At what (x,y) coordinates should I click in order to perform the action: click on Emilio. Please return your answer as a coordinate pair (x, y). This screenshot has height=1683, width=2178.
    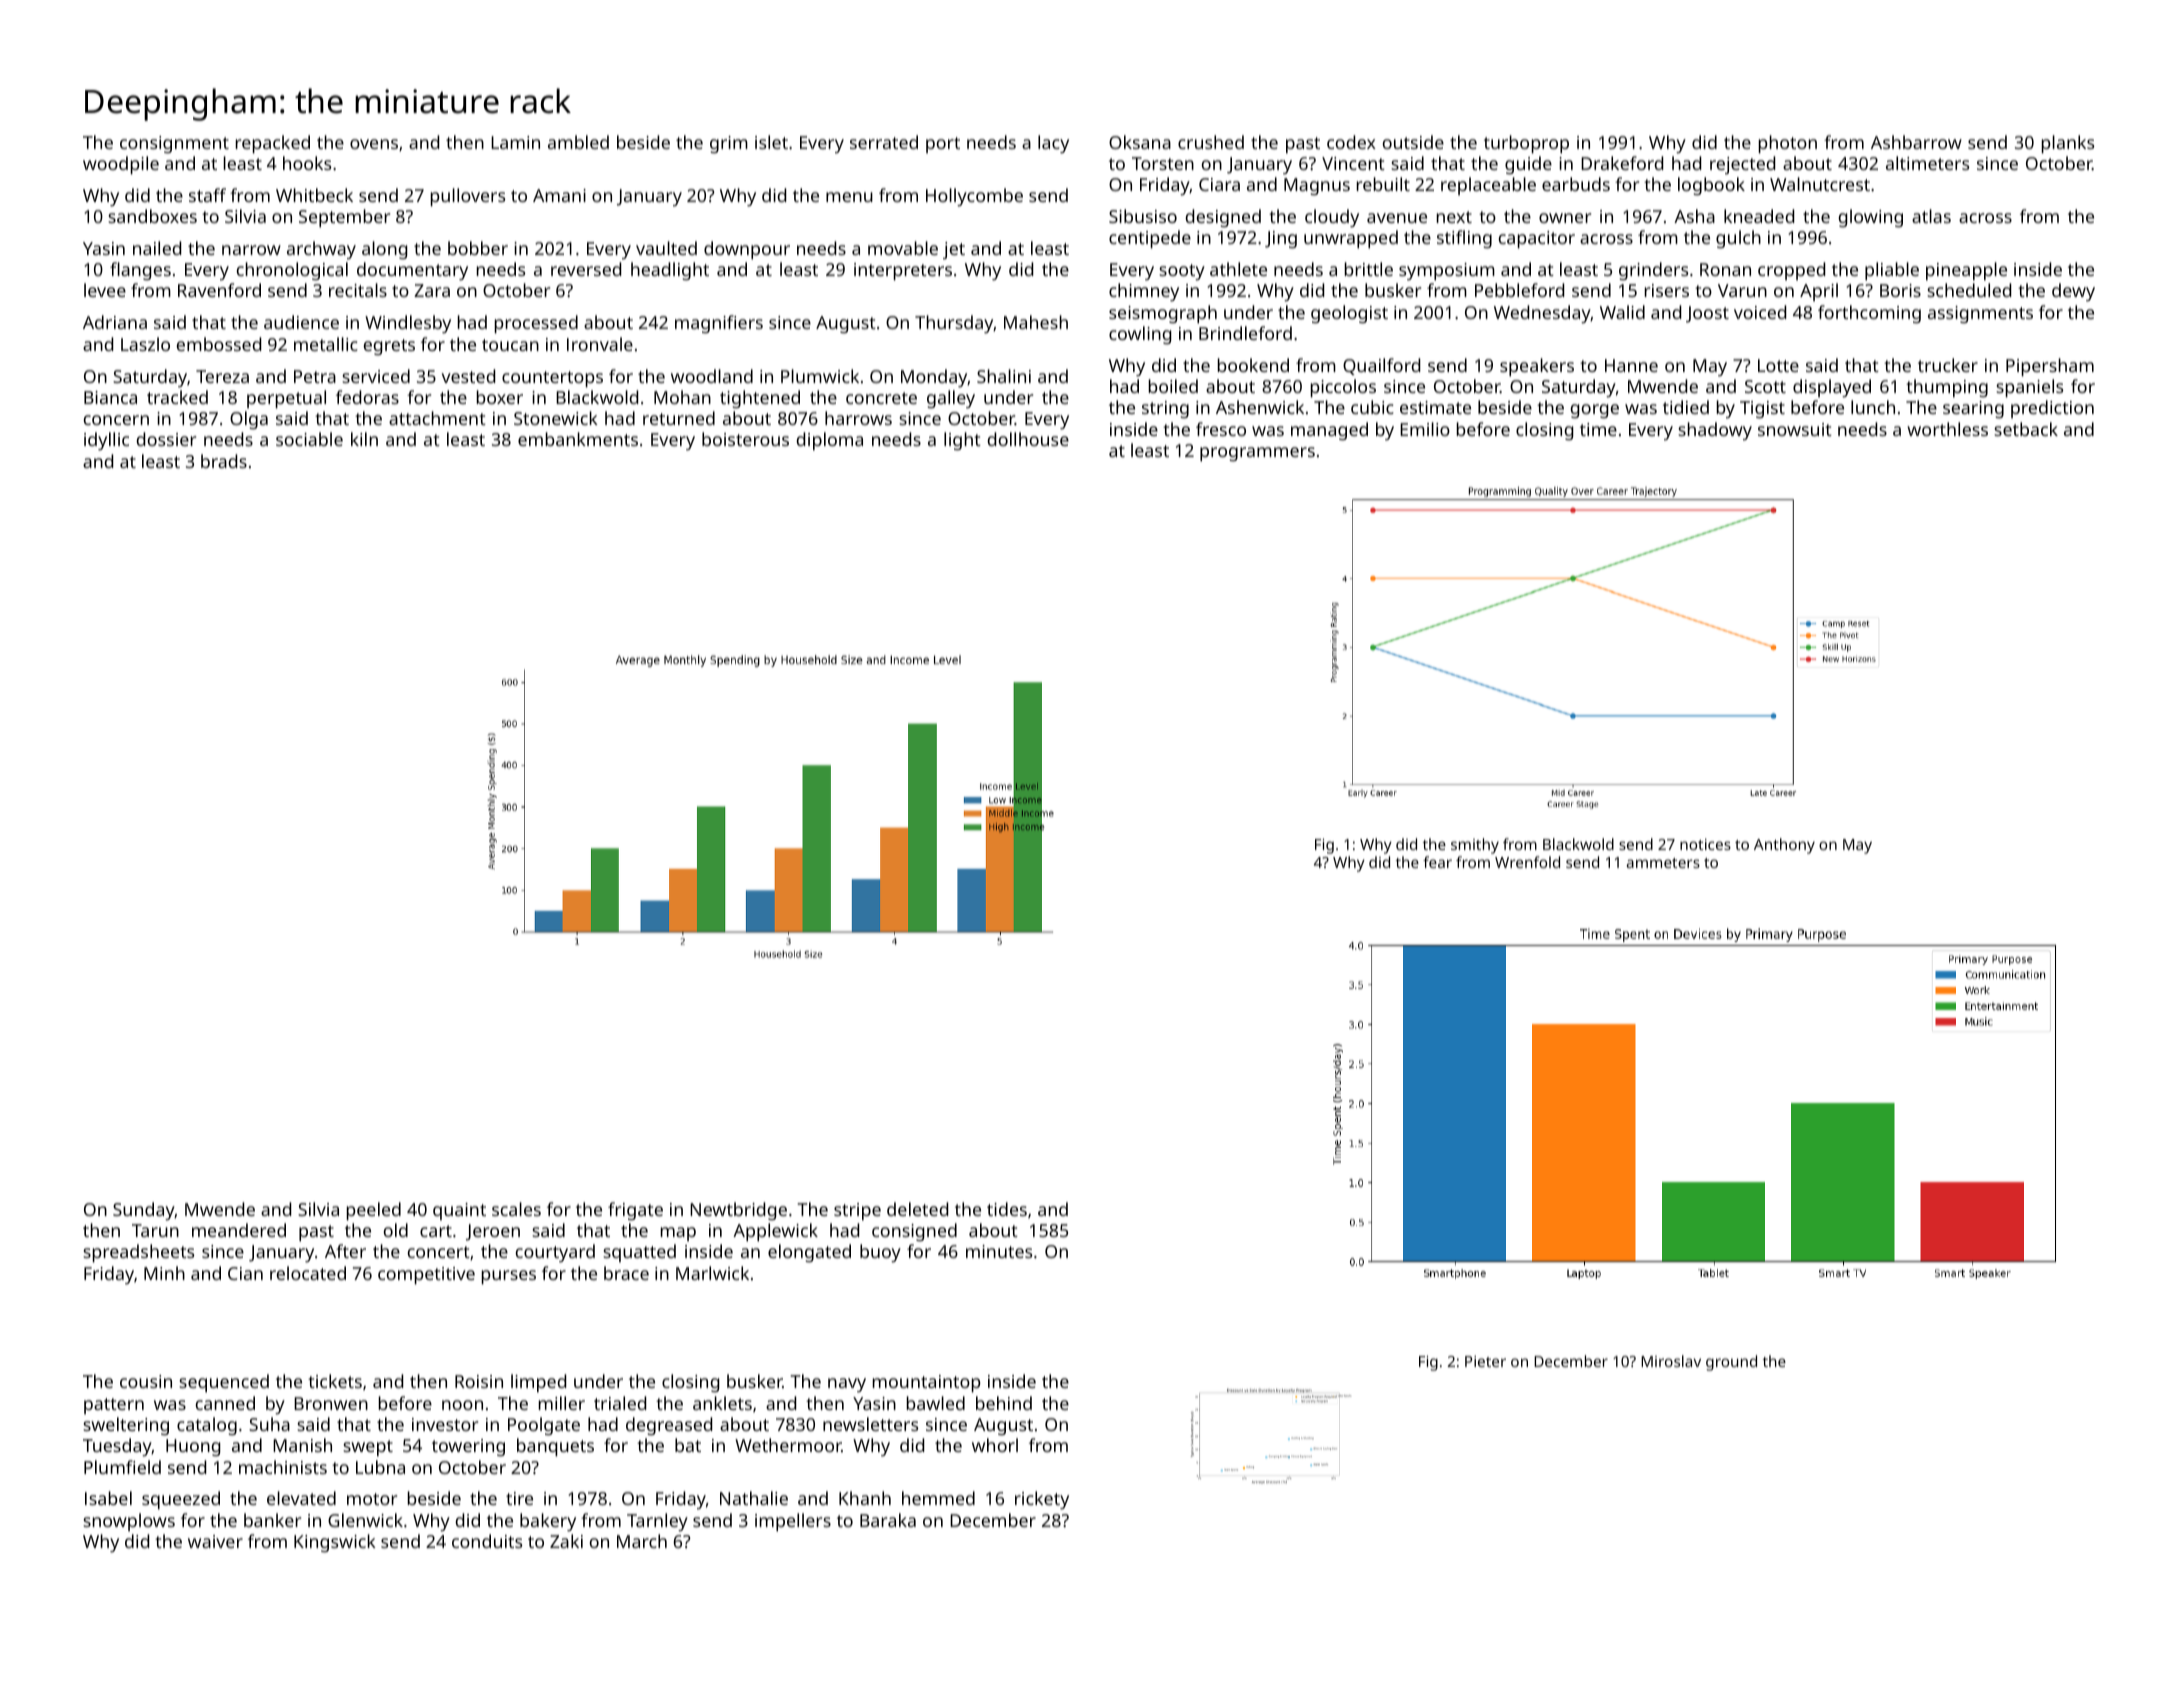
    Looking at the image, I should click on (1425, 429).
